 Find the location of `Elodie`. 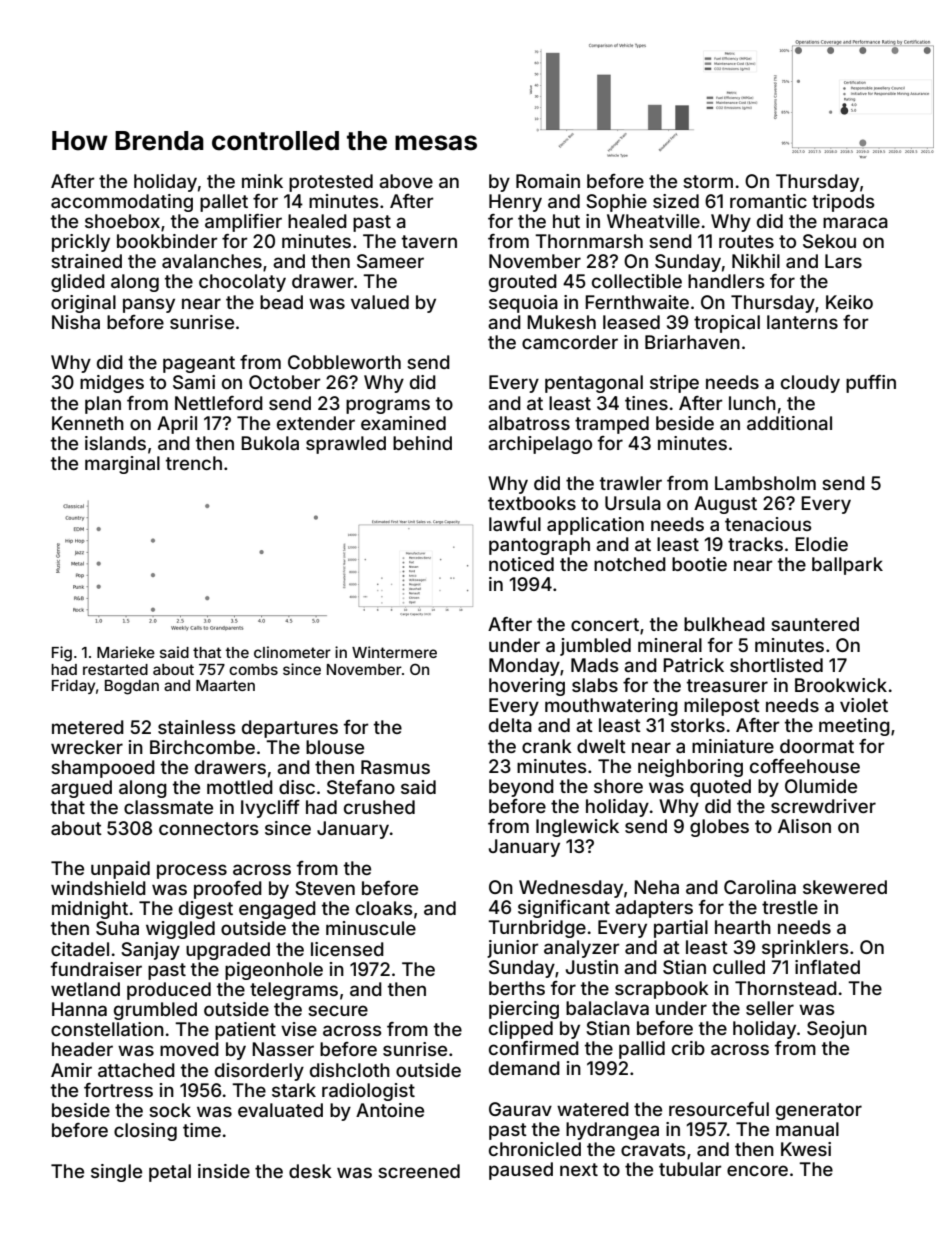

Elodie is located at coordinates (821, 544).
